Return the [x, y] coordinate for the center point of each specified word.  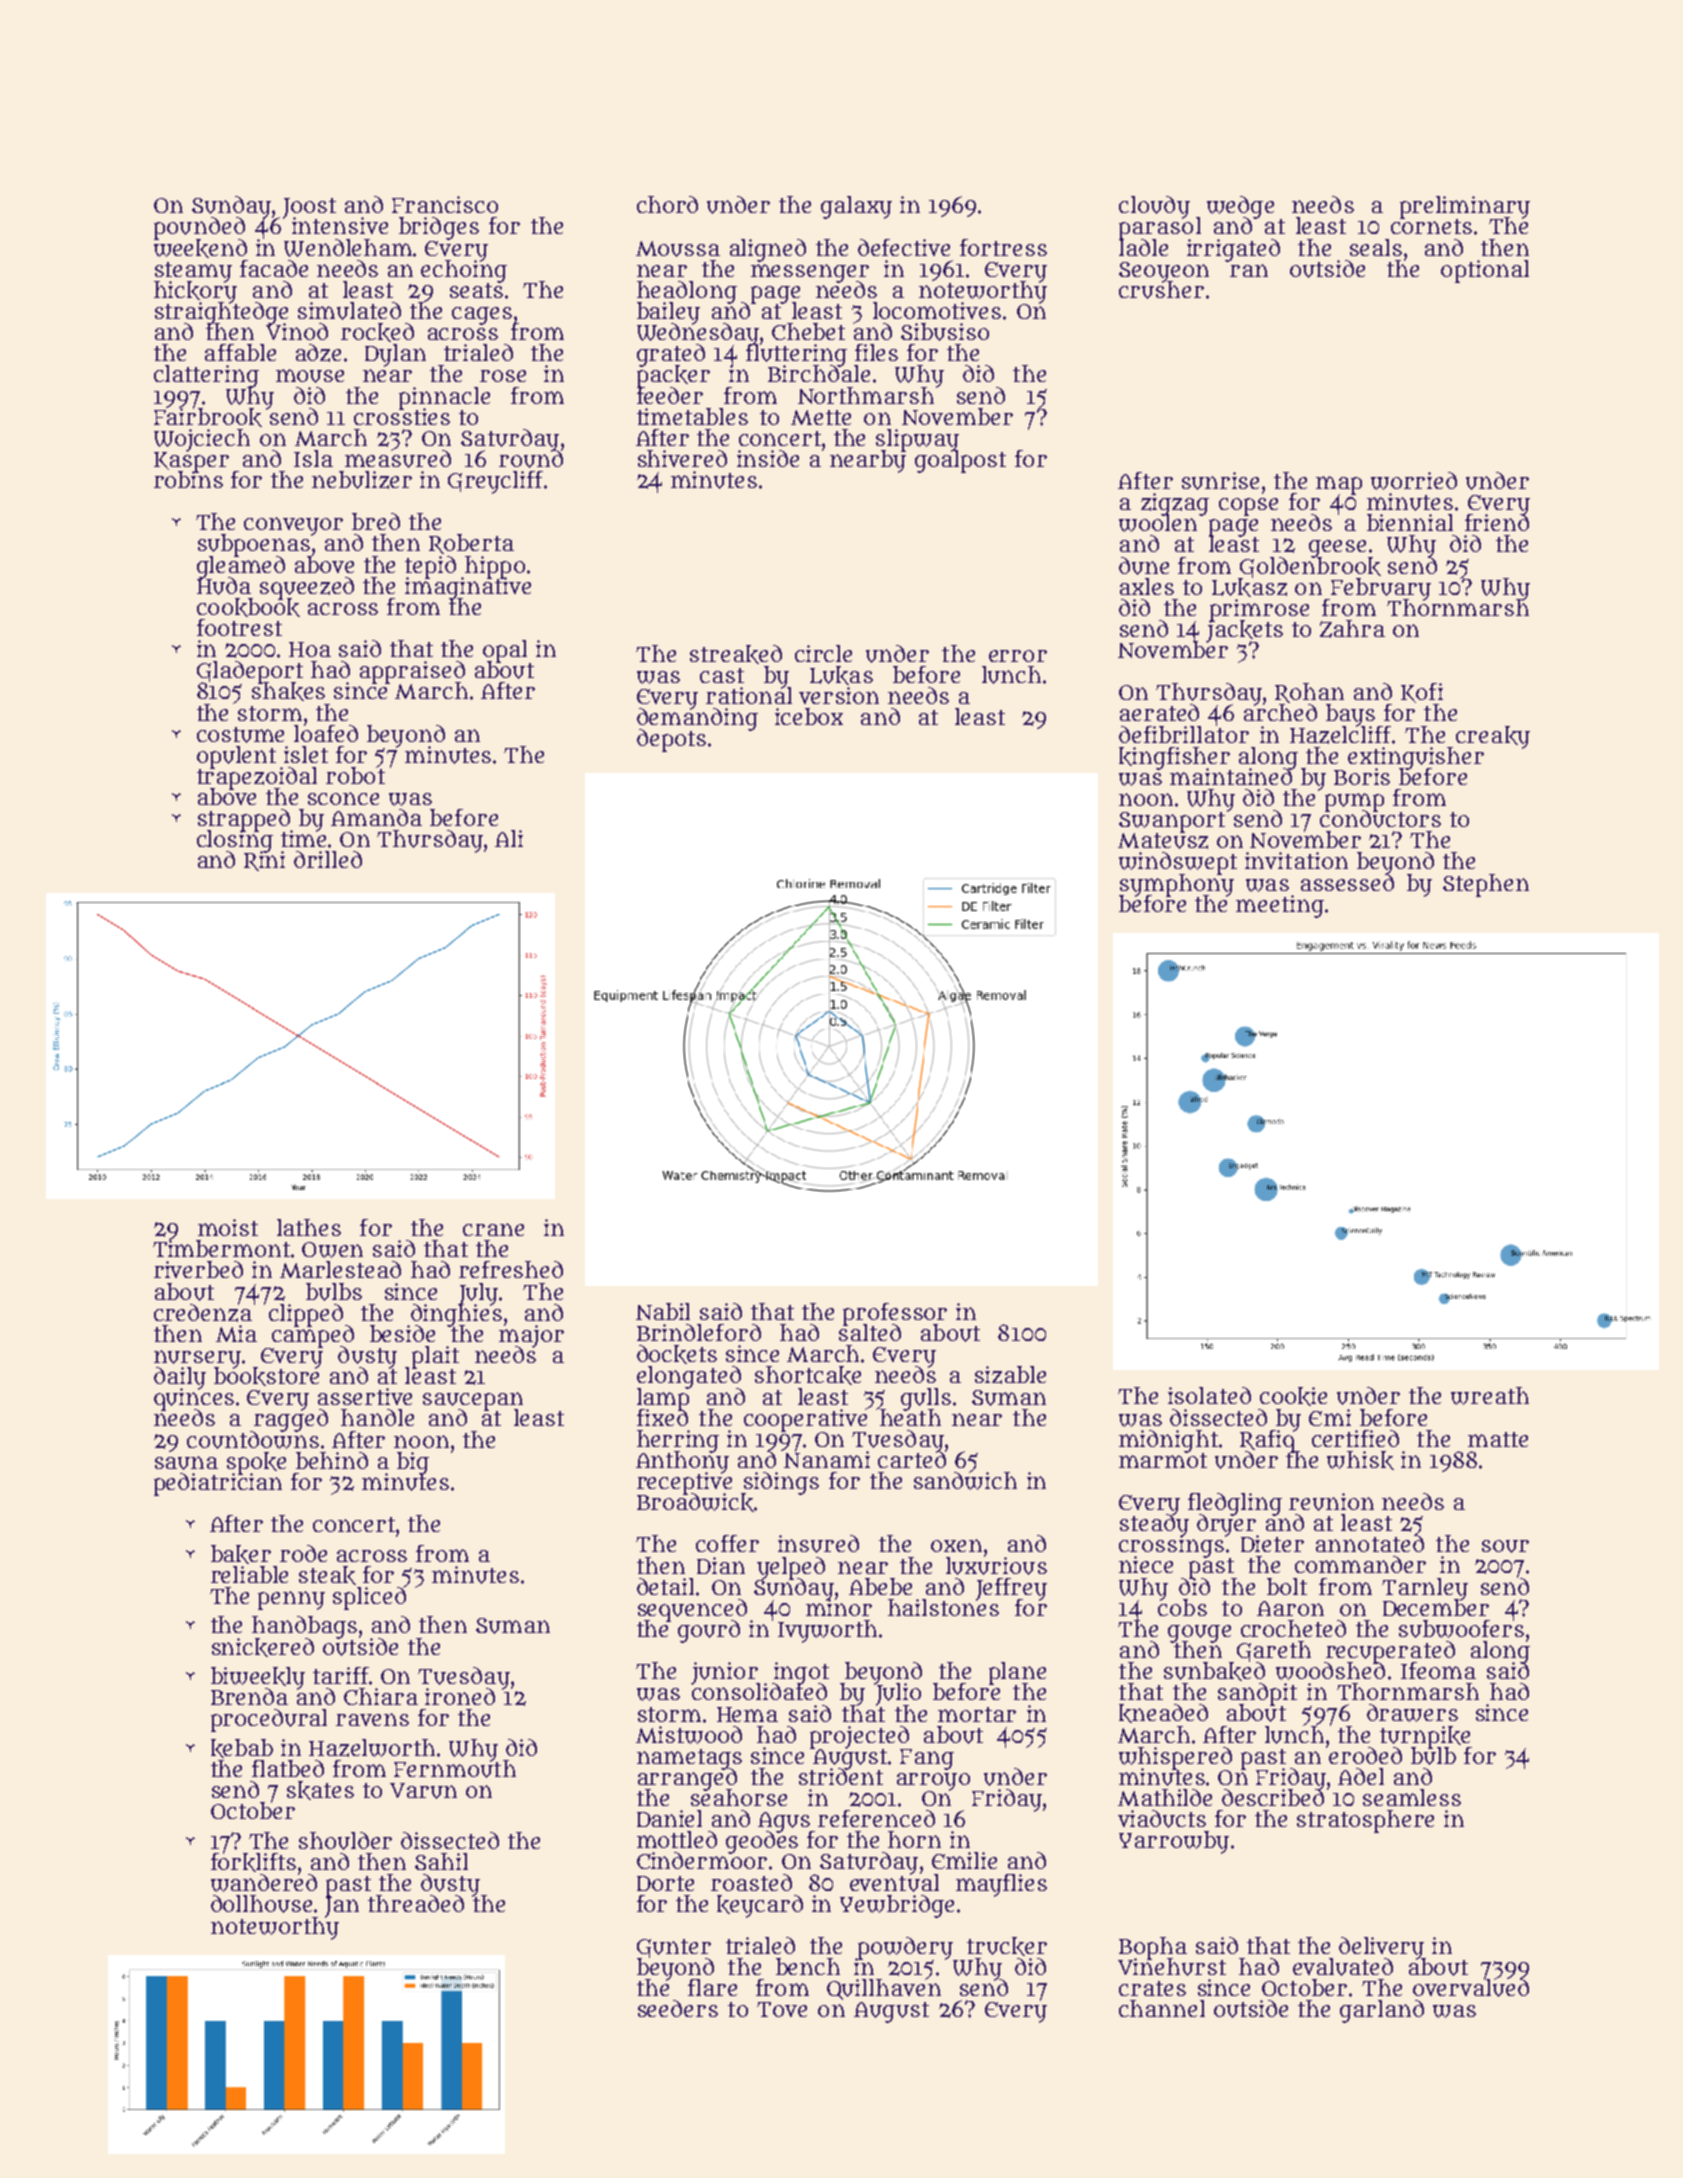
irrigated [1233, 250]
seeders [678, 2008]
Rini [264, 861]
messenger [810, 272]
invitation [1296, 860]
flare [712, 1987]
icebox [809, 716]
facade [274, 268]
